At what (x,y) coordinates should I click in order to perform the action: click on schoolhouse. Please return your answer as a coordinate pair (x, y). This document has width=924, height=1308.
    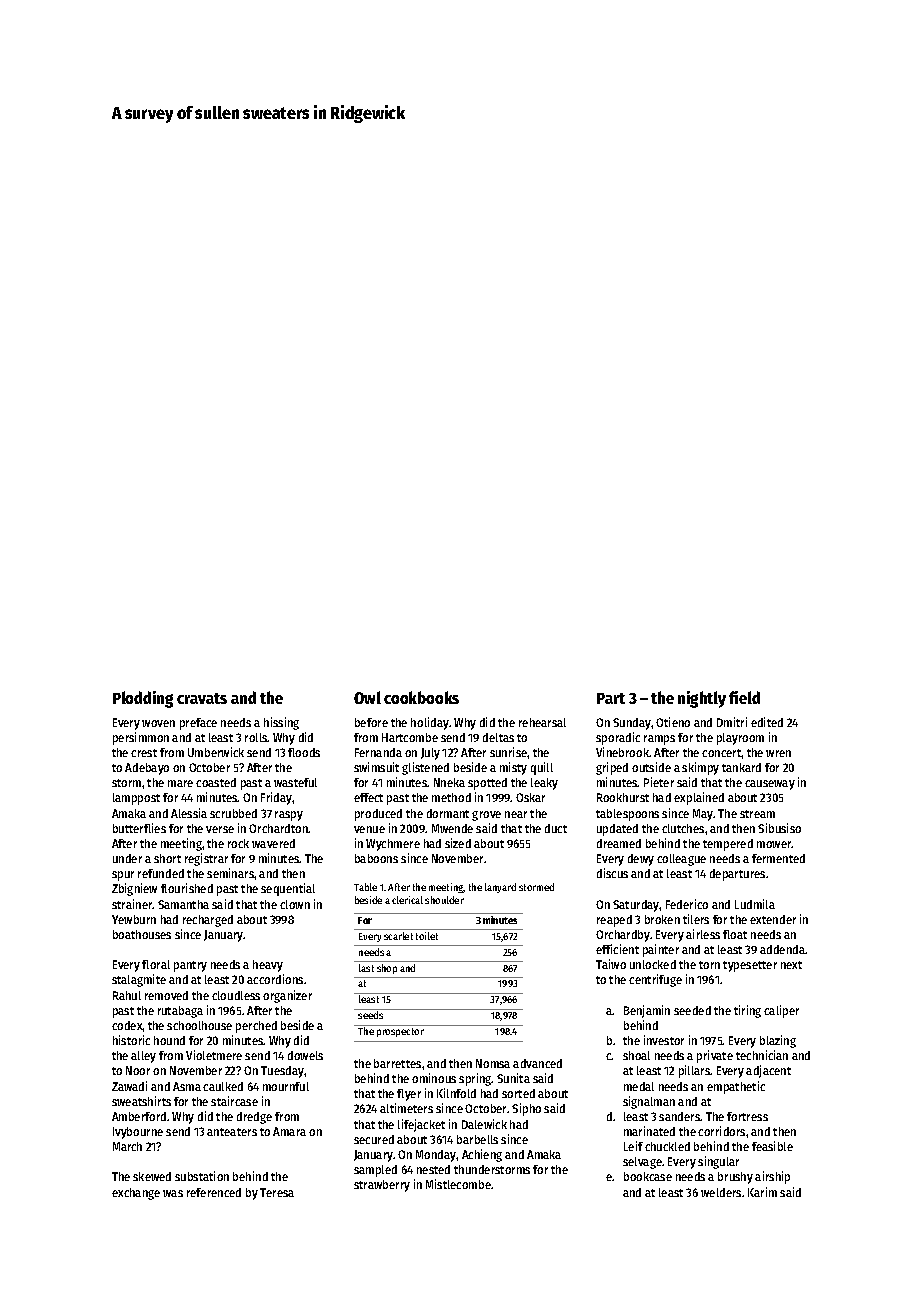
    Looking at the image, I should click on (199, 1025).
